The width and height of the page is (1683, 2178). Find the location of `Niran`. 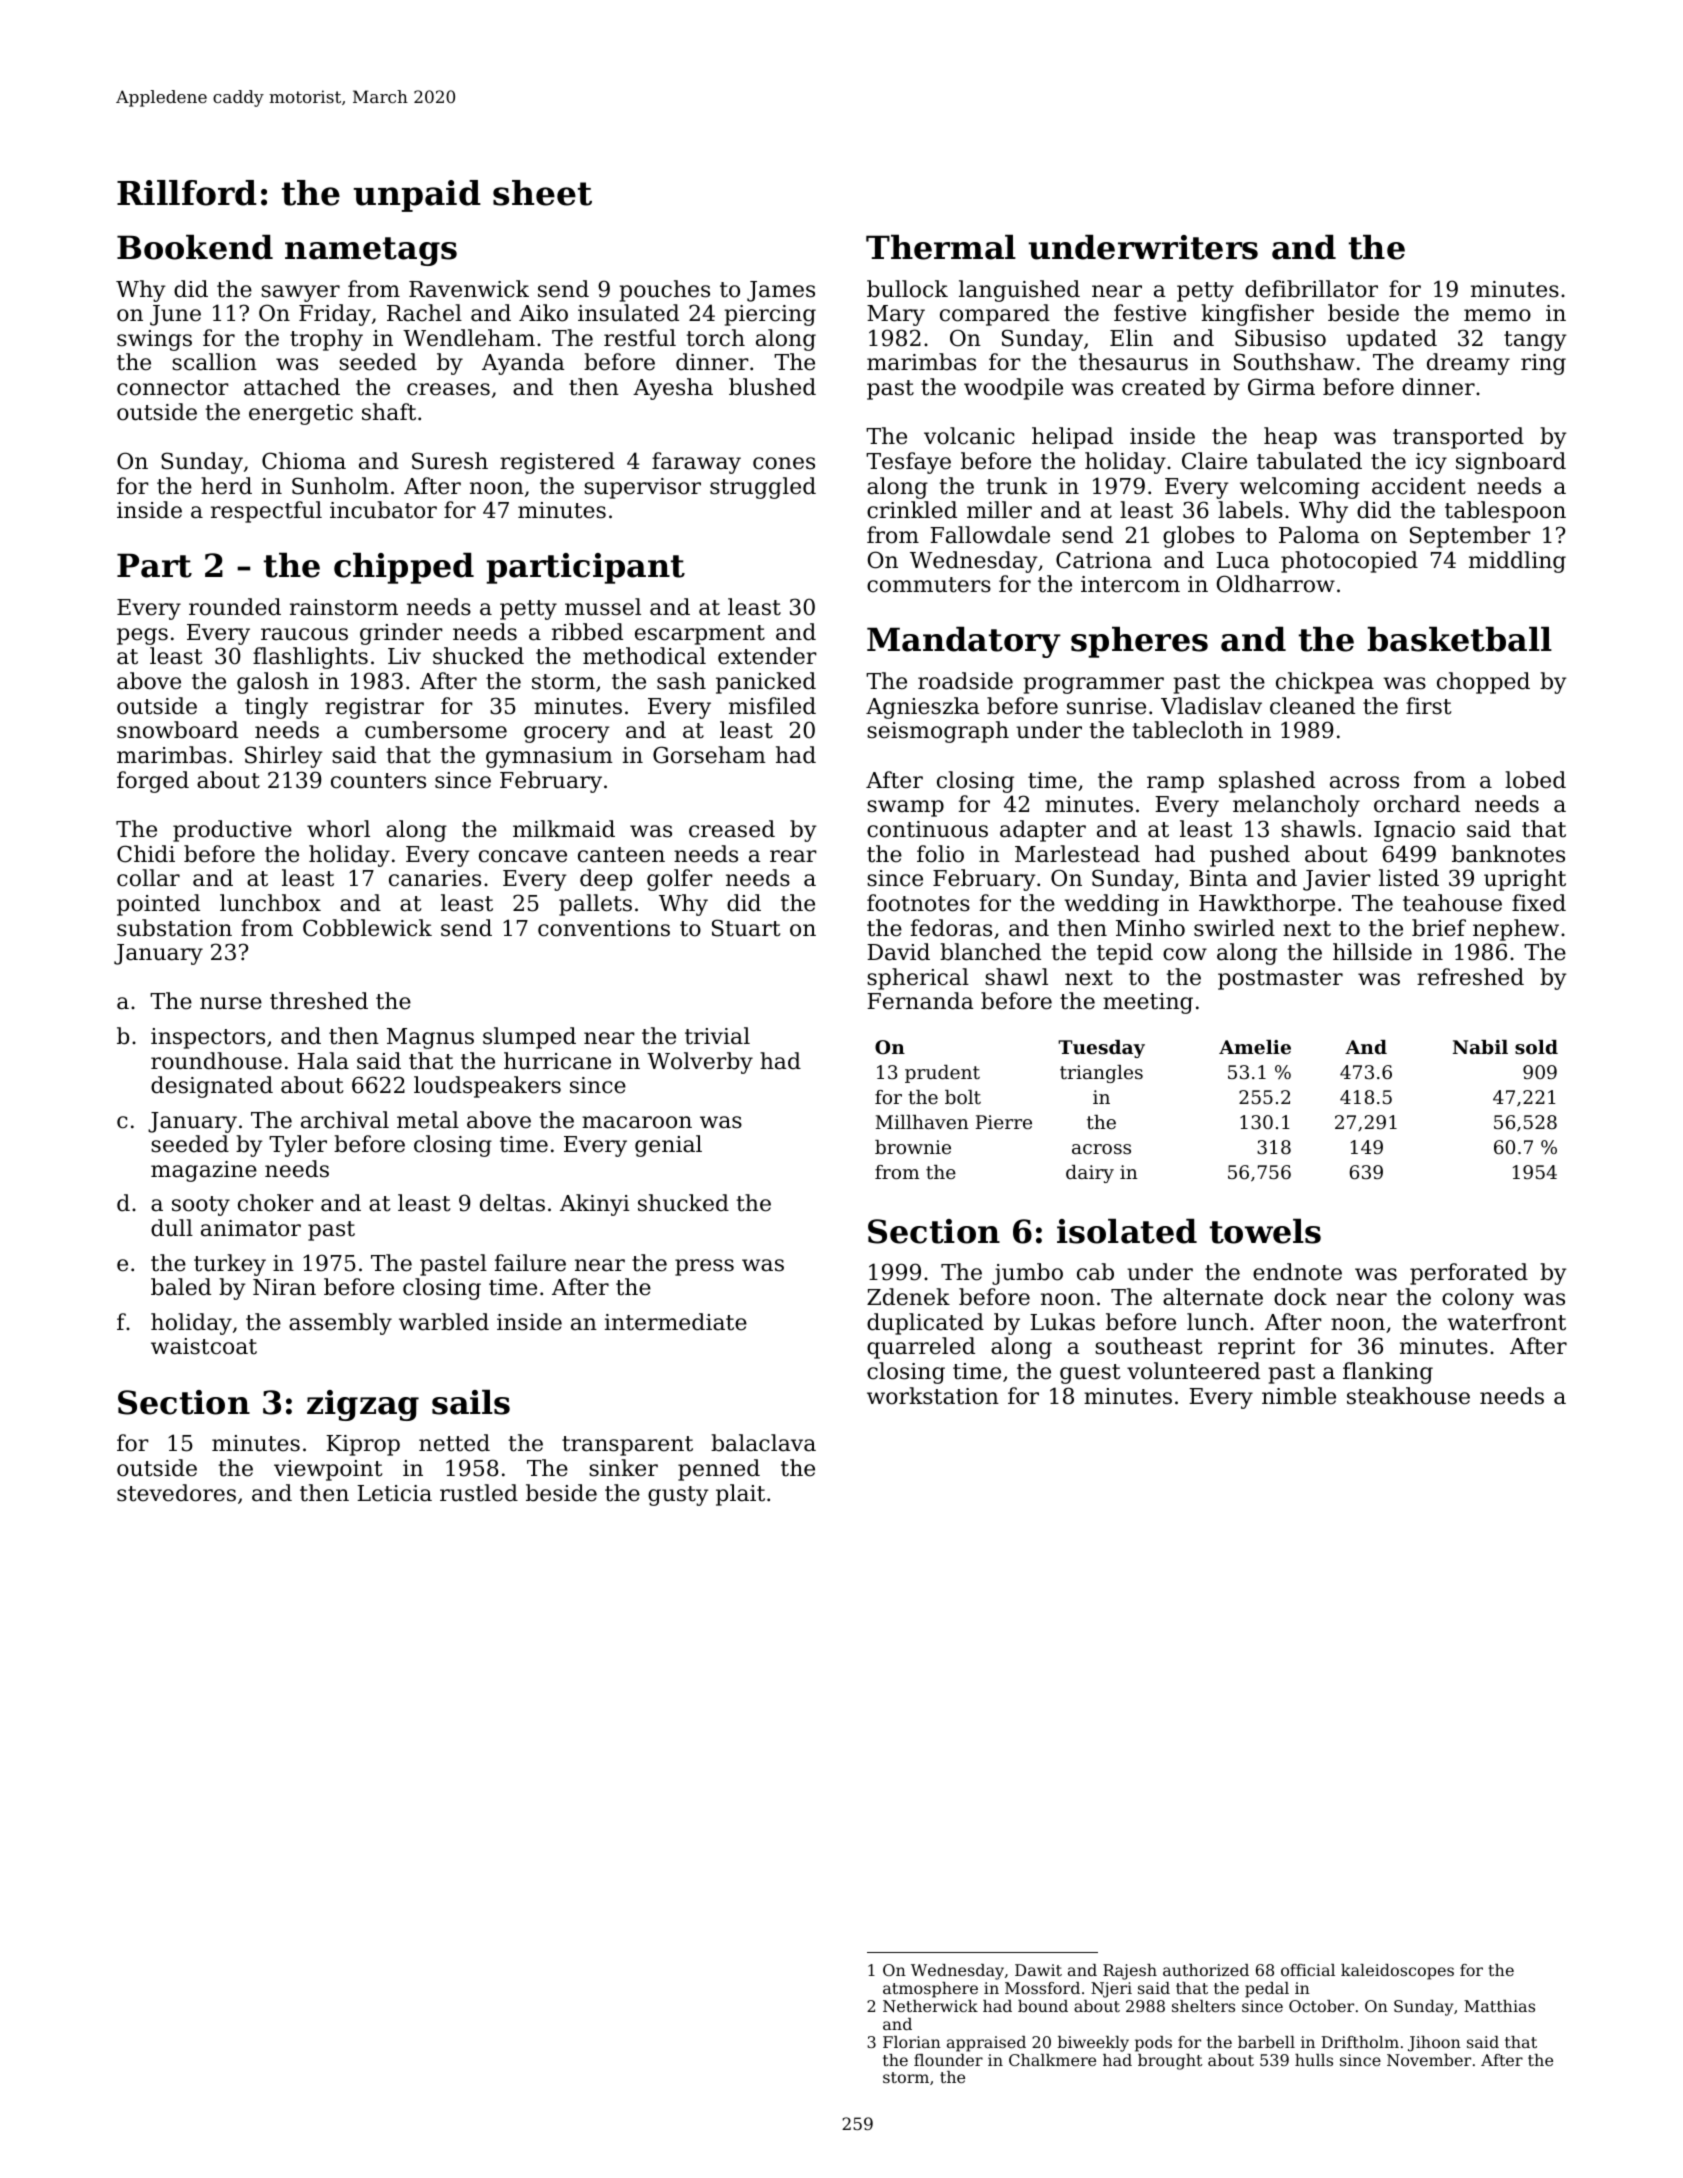

Niran is located at coordinates (284, 1287).
